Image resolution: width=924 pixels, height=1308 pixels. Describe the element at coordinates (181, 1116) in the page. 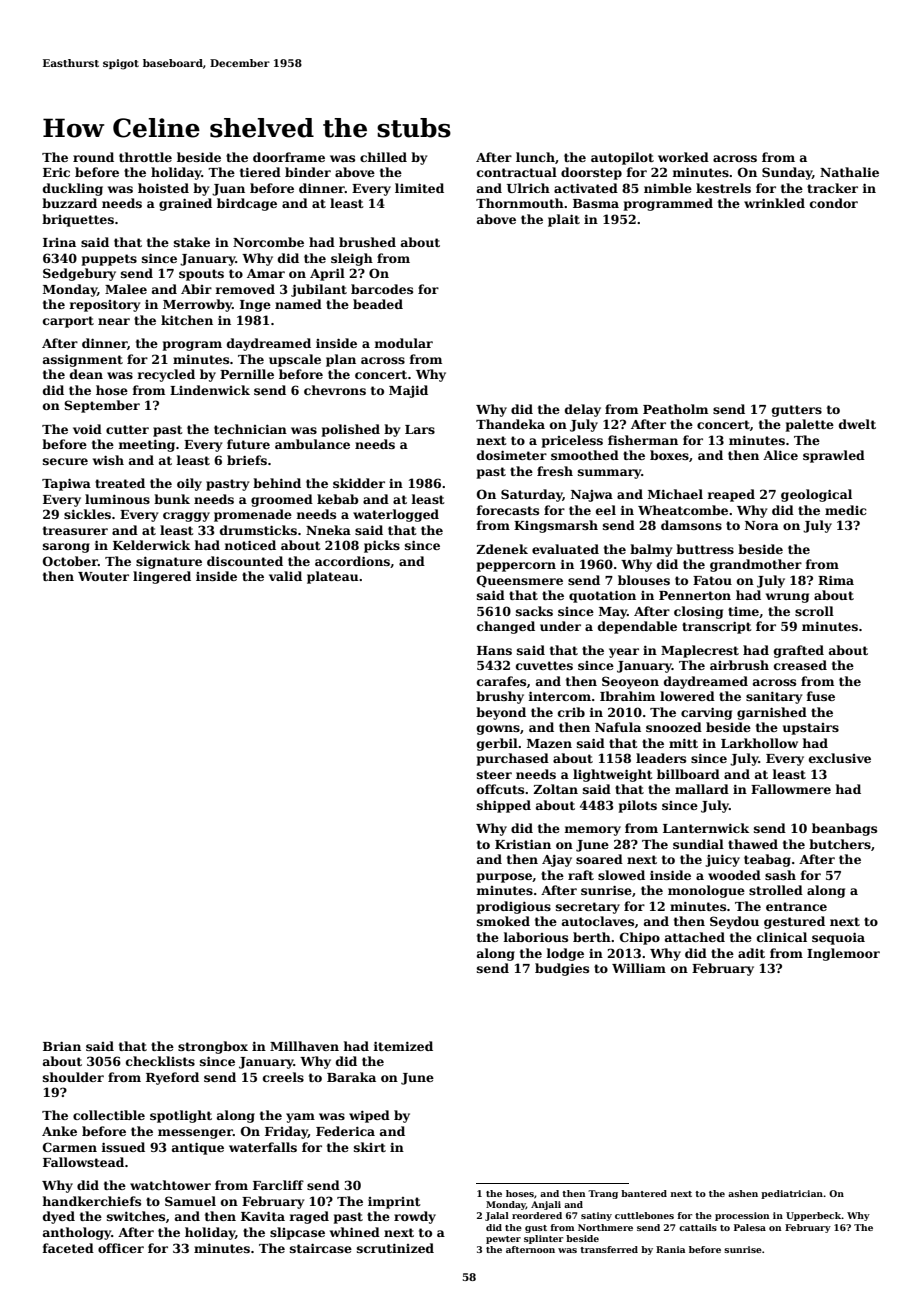

I see `spotlight` at that location.
